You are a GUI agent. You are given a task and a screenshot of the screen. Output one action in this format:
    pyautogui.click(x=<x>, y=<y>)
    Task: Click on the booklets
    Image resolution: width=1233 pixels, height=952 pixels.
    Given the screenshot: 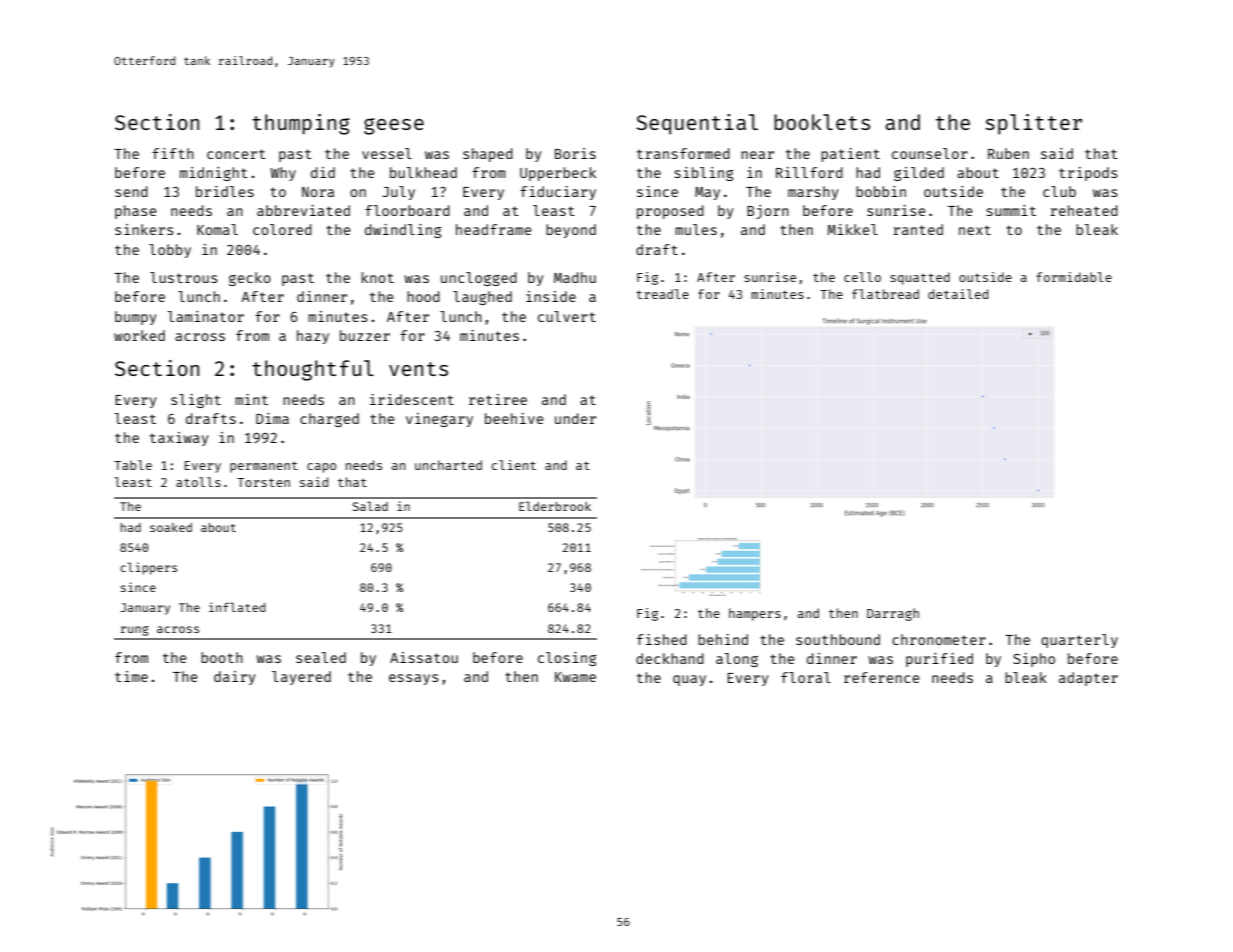 What is the action you would take?
    pyautogui.click(x=822, y=122)
